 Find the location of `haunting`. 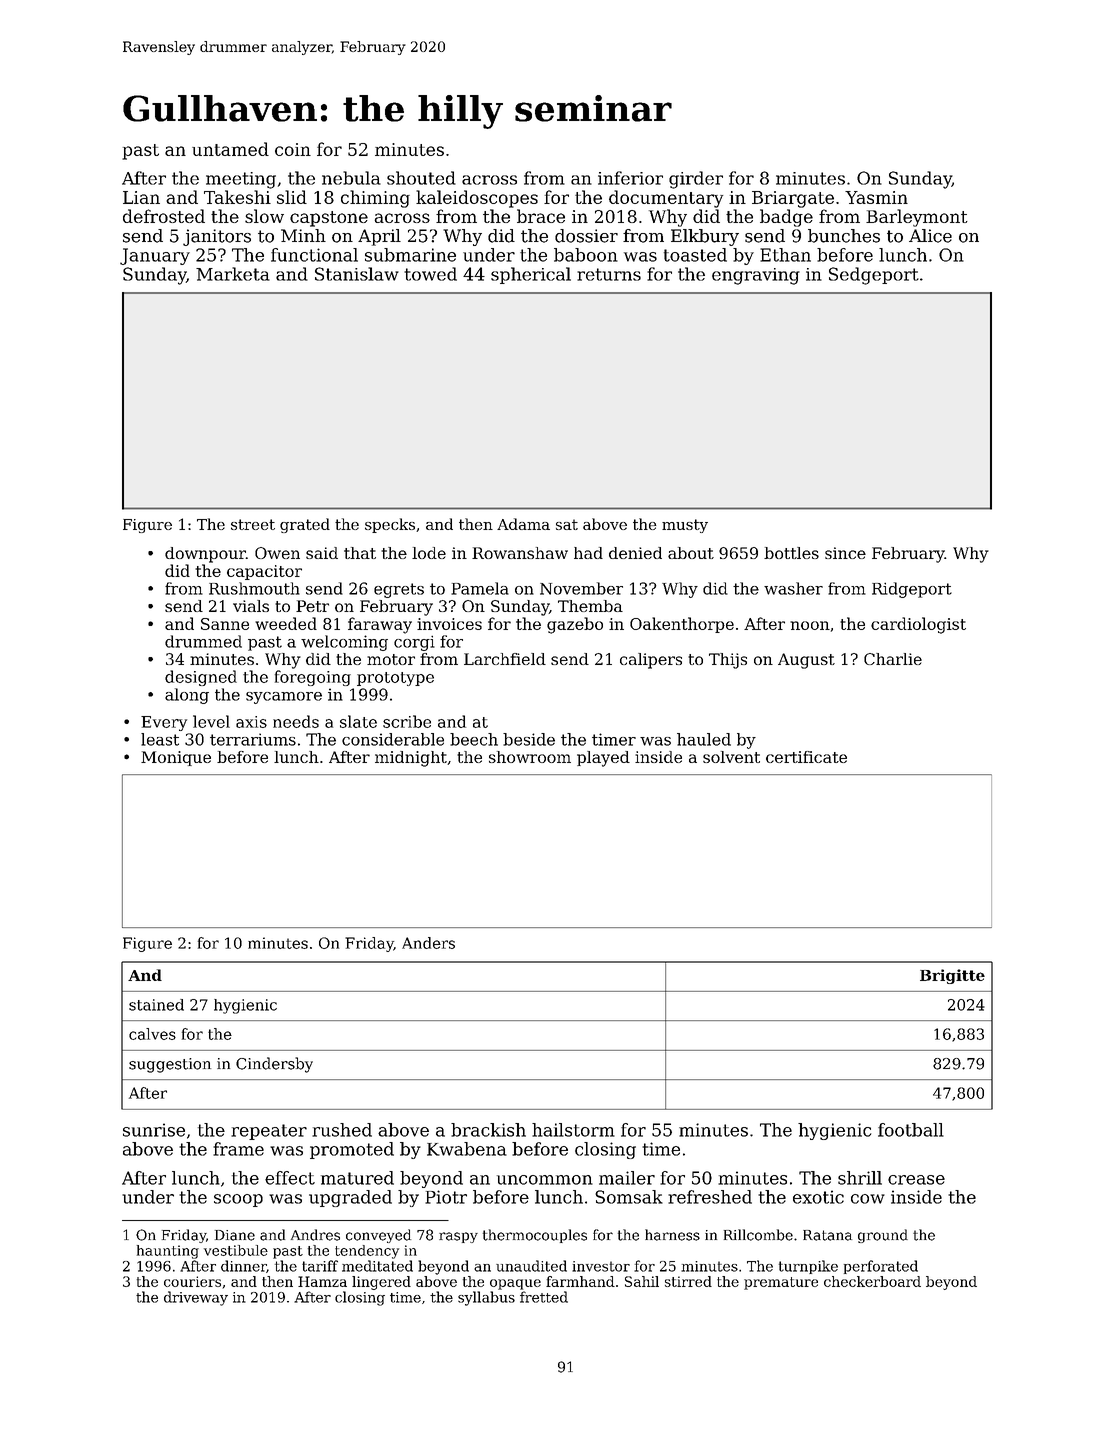

haunting is located at coordinates (168, 1252).
